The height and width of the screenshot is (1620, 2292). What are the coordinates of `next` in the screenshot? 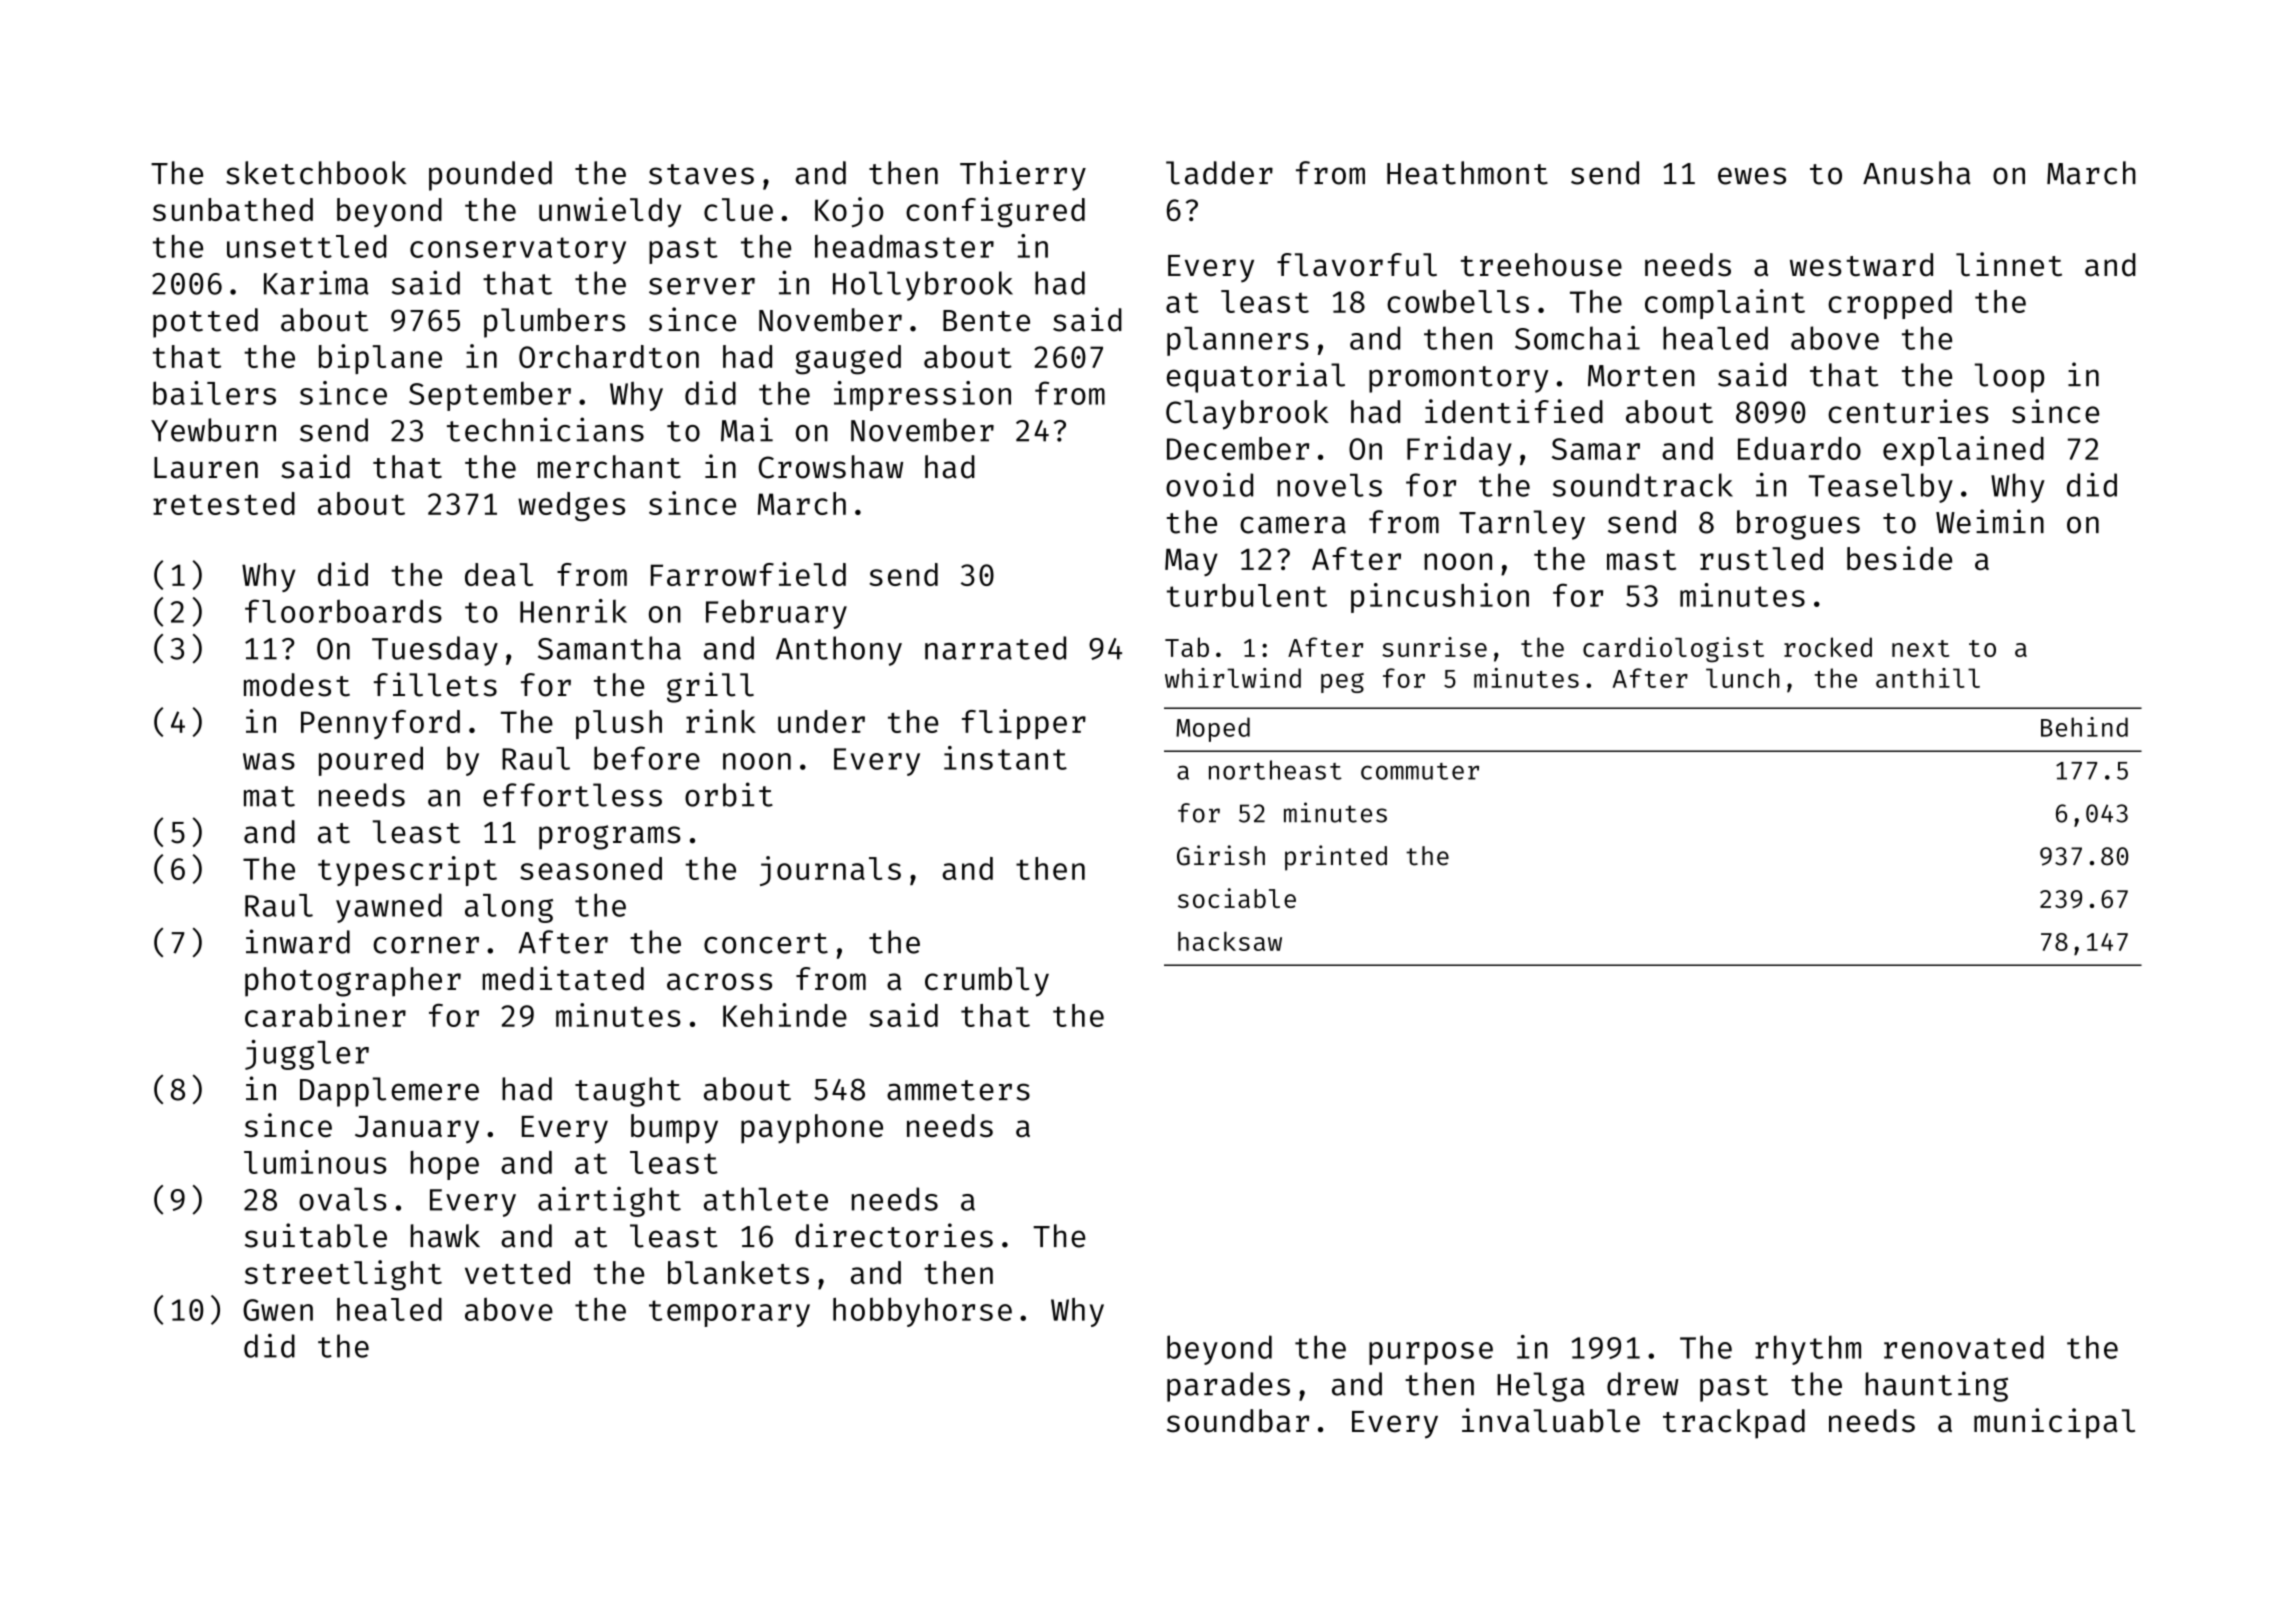 It's located at (1920, 648).
